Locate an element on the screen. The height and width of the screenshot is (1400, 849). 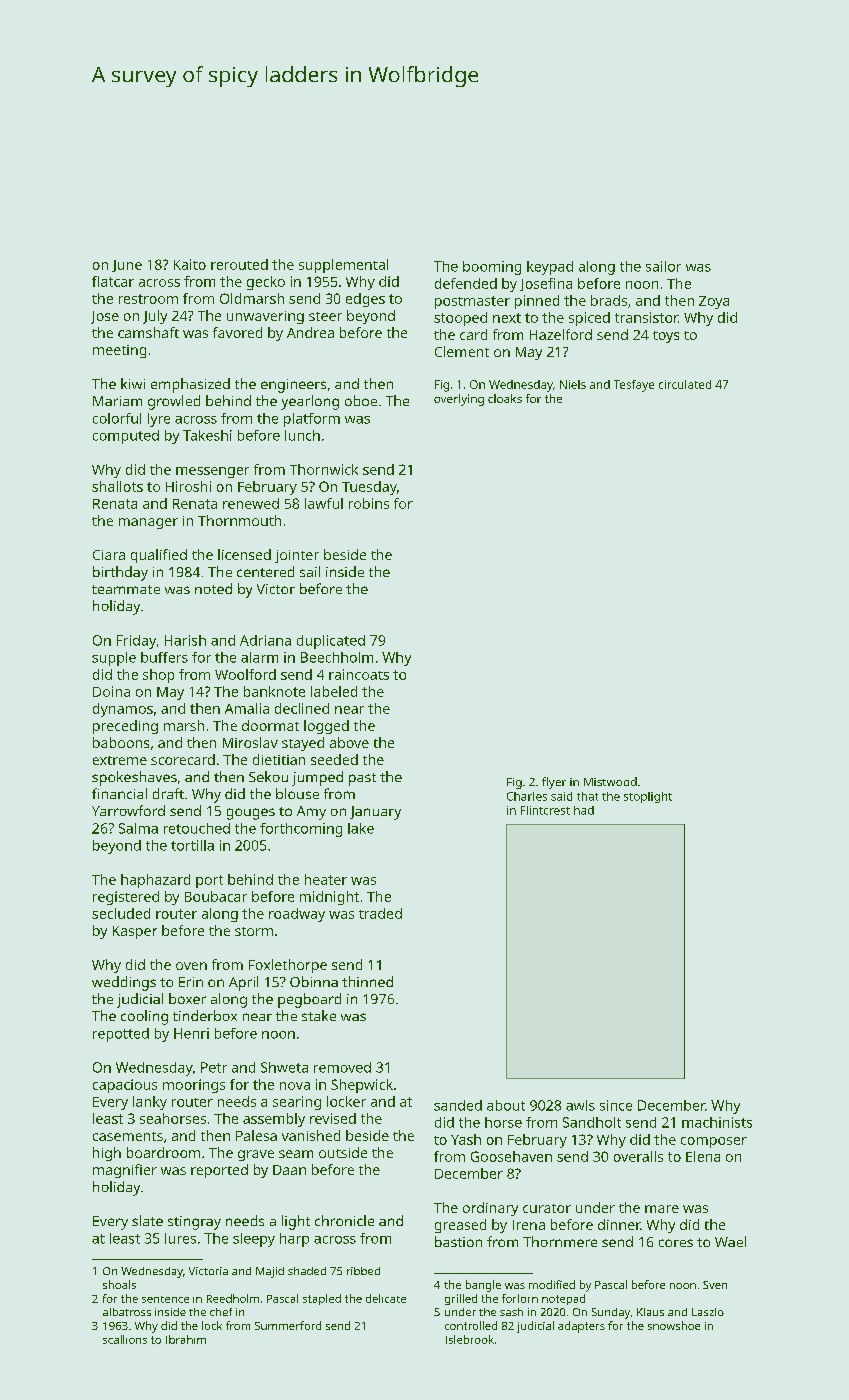
overlying is located at coordinates (459, 400).
